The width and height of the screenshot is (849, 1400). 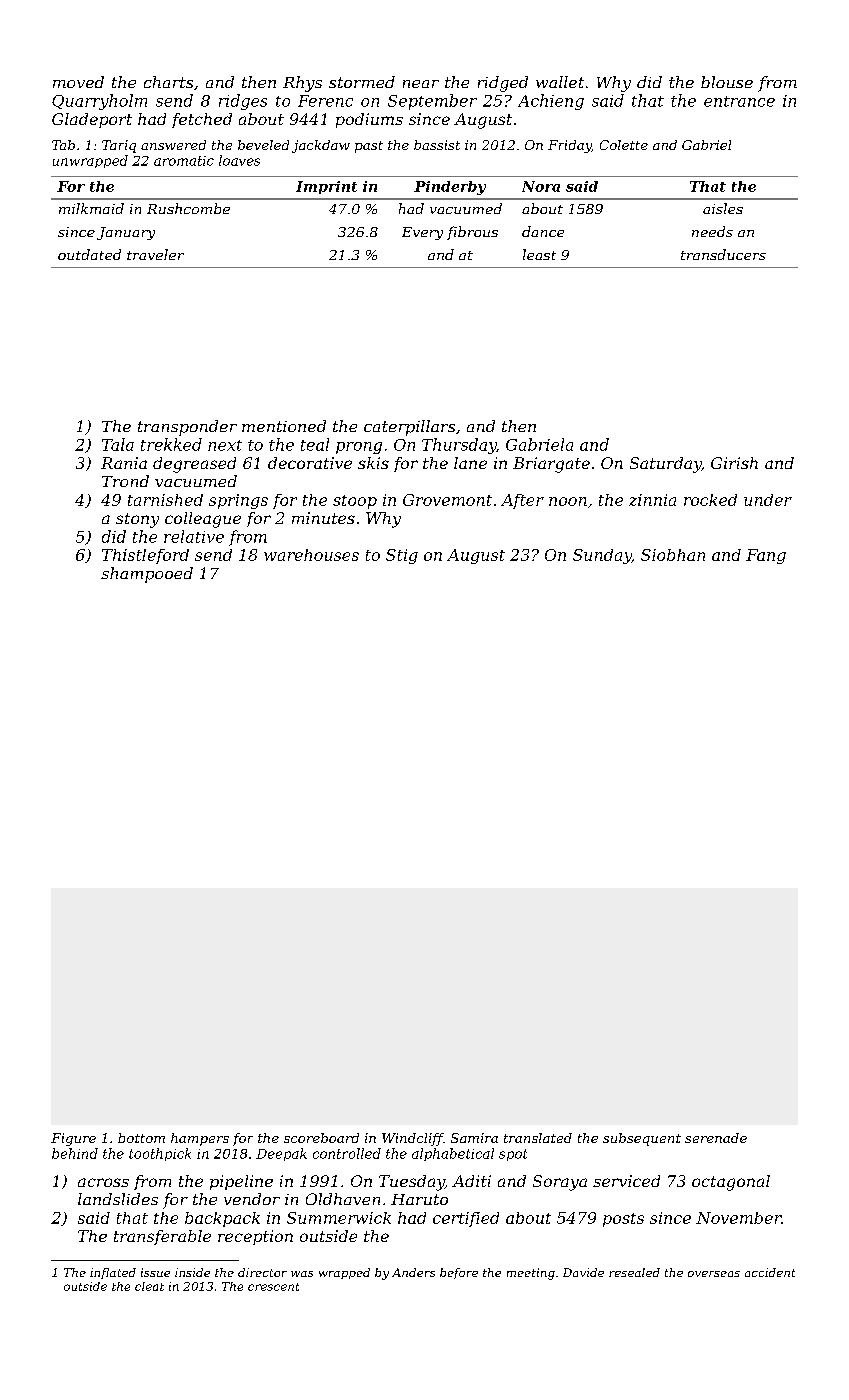 What do you see at coordinates (89, 254) in the screenshot?
I see `outdated` at bounding box center [89, 254].
